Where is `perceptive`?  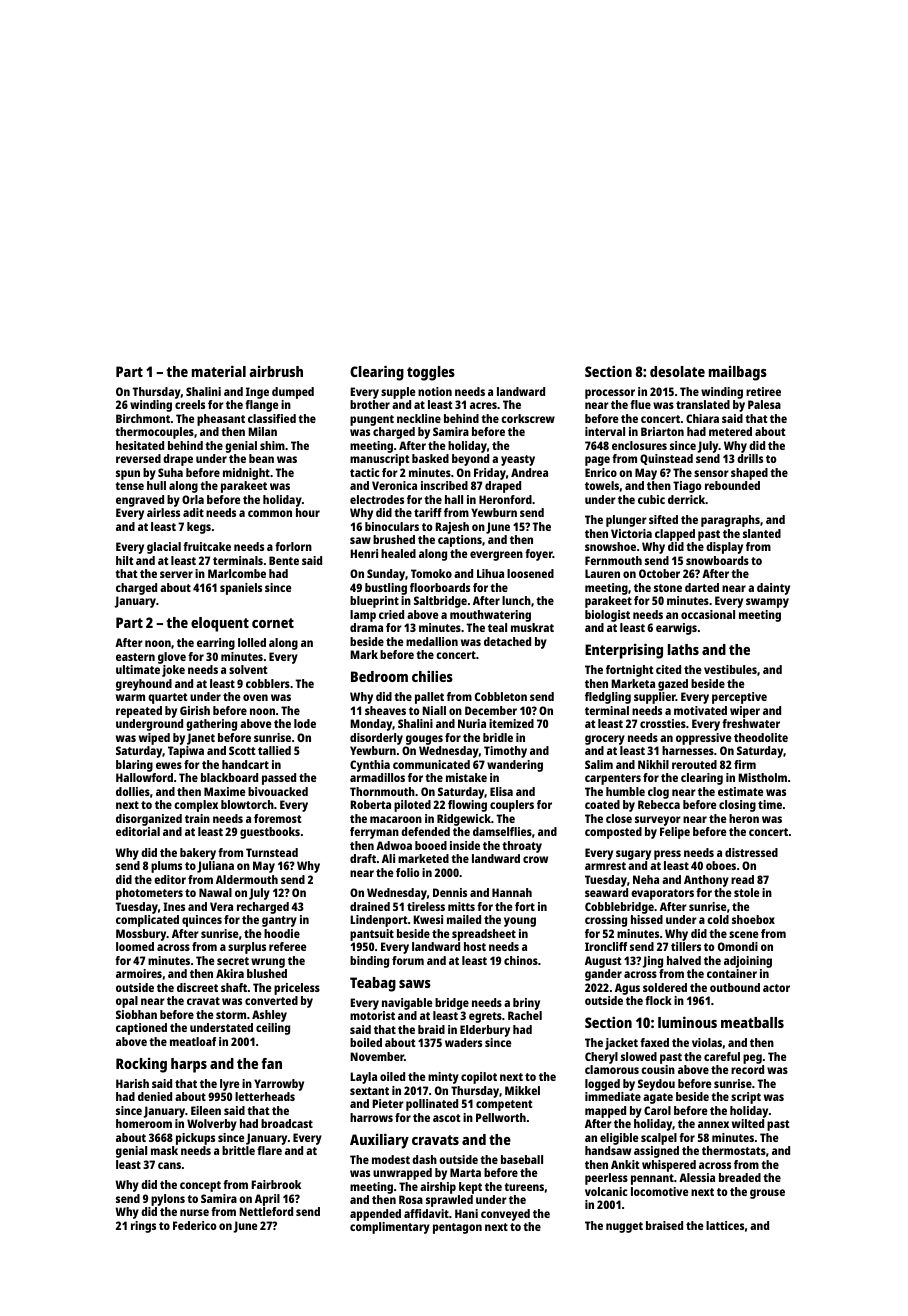
perceptive is located at coordinates (739, 698).
